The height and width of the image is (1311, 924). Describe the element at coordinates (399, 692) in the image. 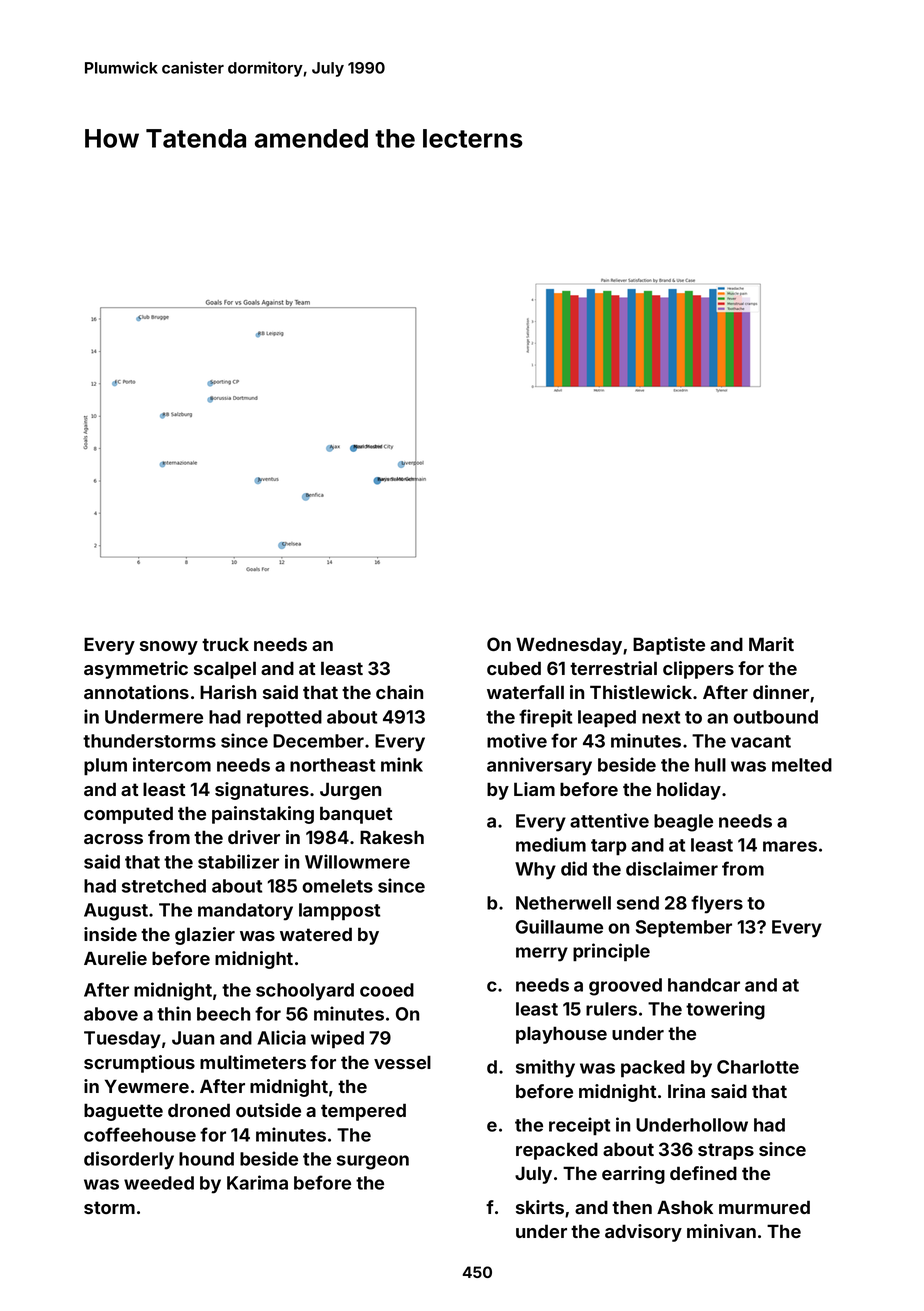

I see `chain` at that location.
